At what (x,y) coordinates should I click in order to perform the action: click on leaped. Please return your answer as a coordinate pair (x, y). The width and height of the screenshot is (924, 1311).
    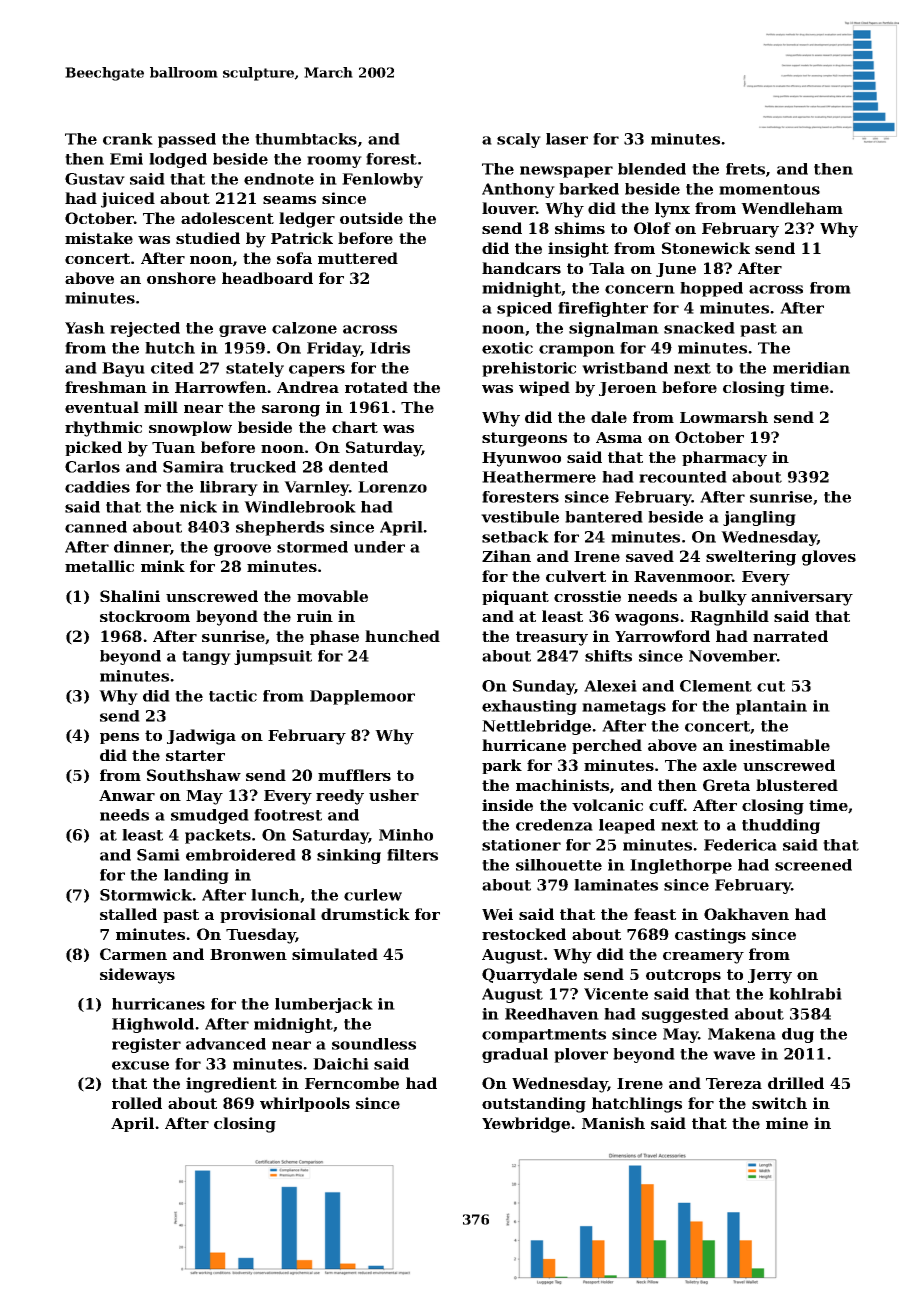
    Looking at the image, I should click on (627, 826).
